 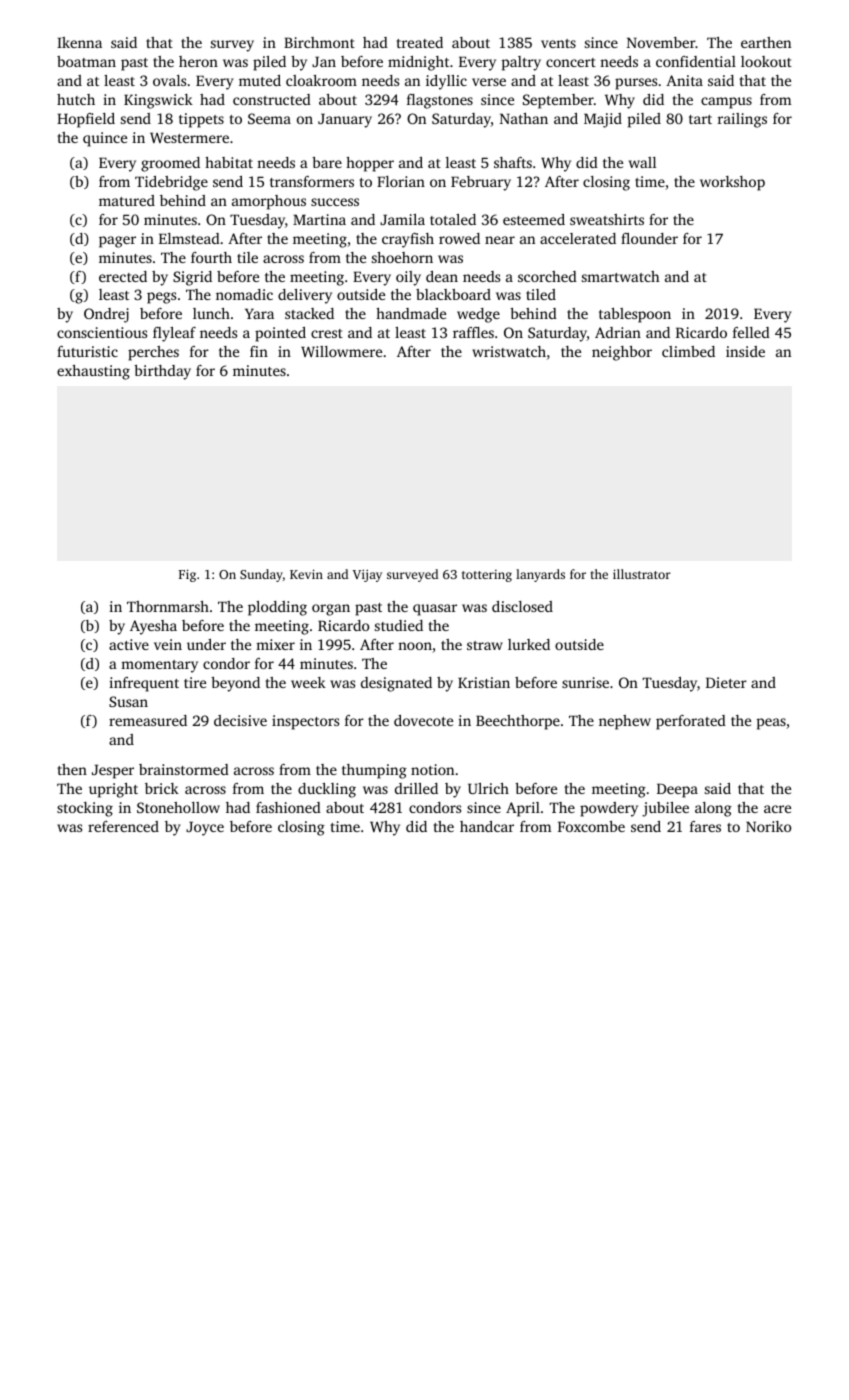 What do you see at coordinates (661, 42) in the document?
I see `November` at bounding box center [661, 42].
